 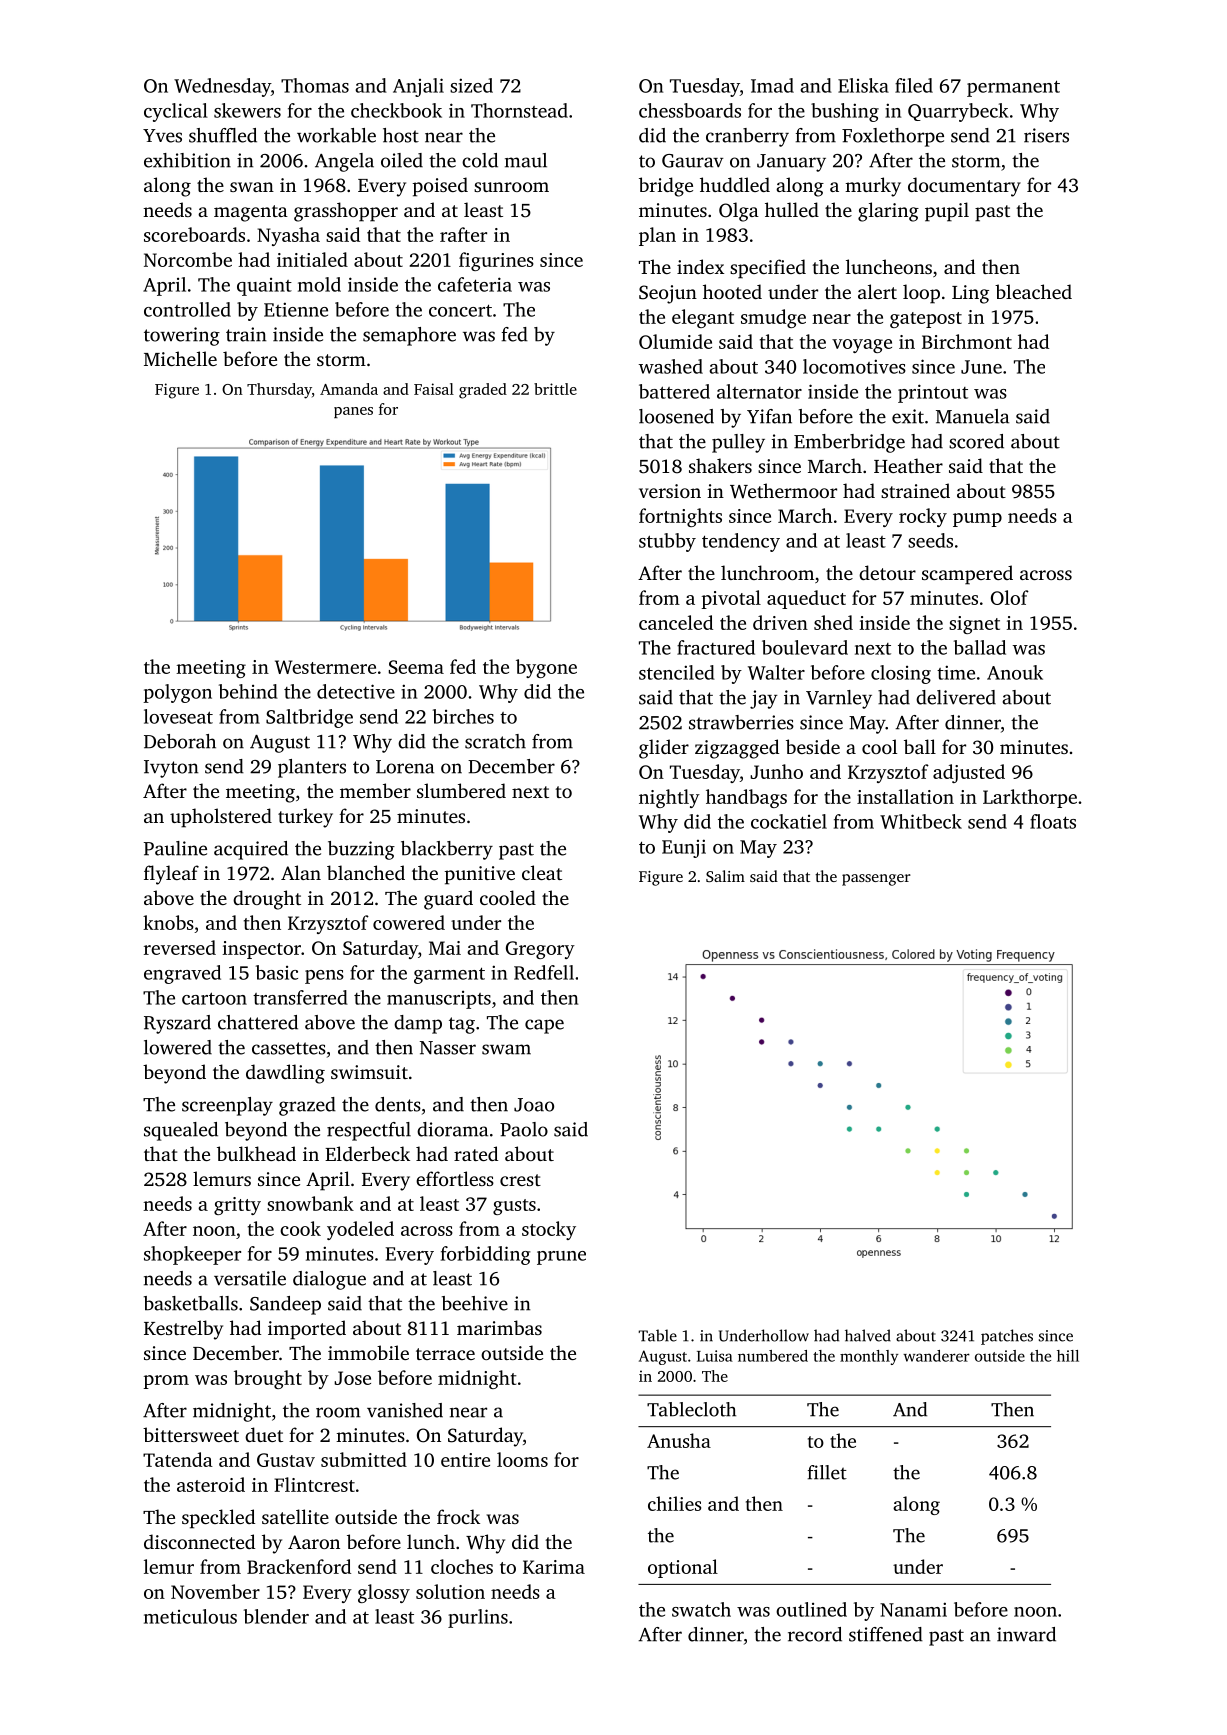 I want to click on Salim, so click(x=725, y=876).
